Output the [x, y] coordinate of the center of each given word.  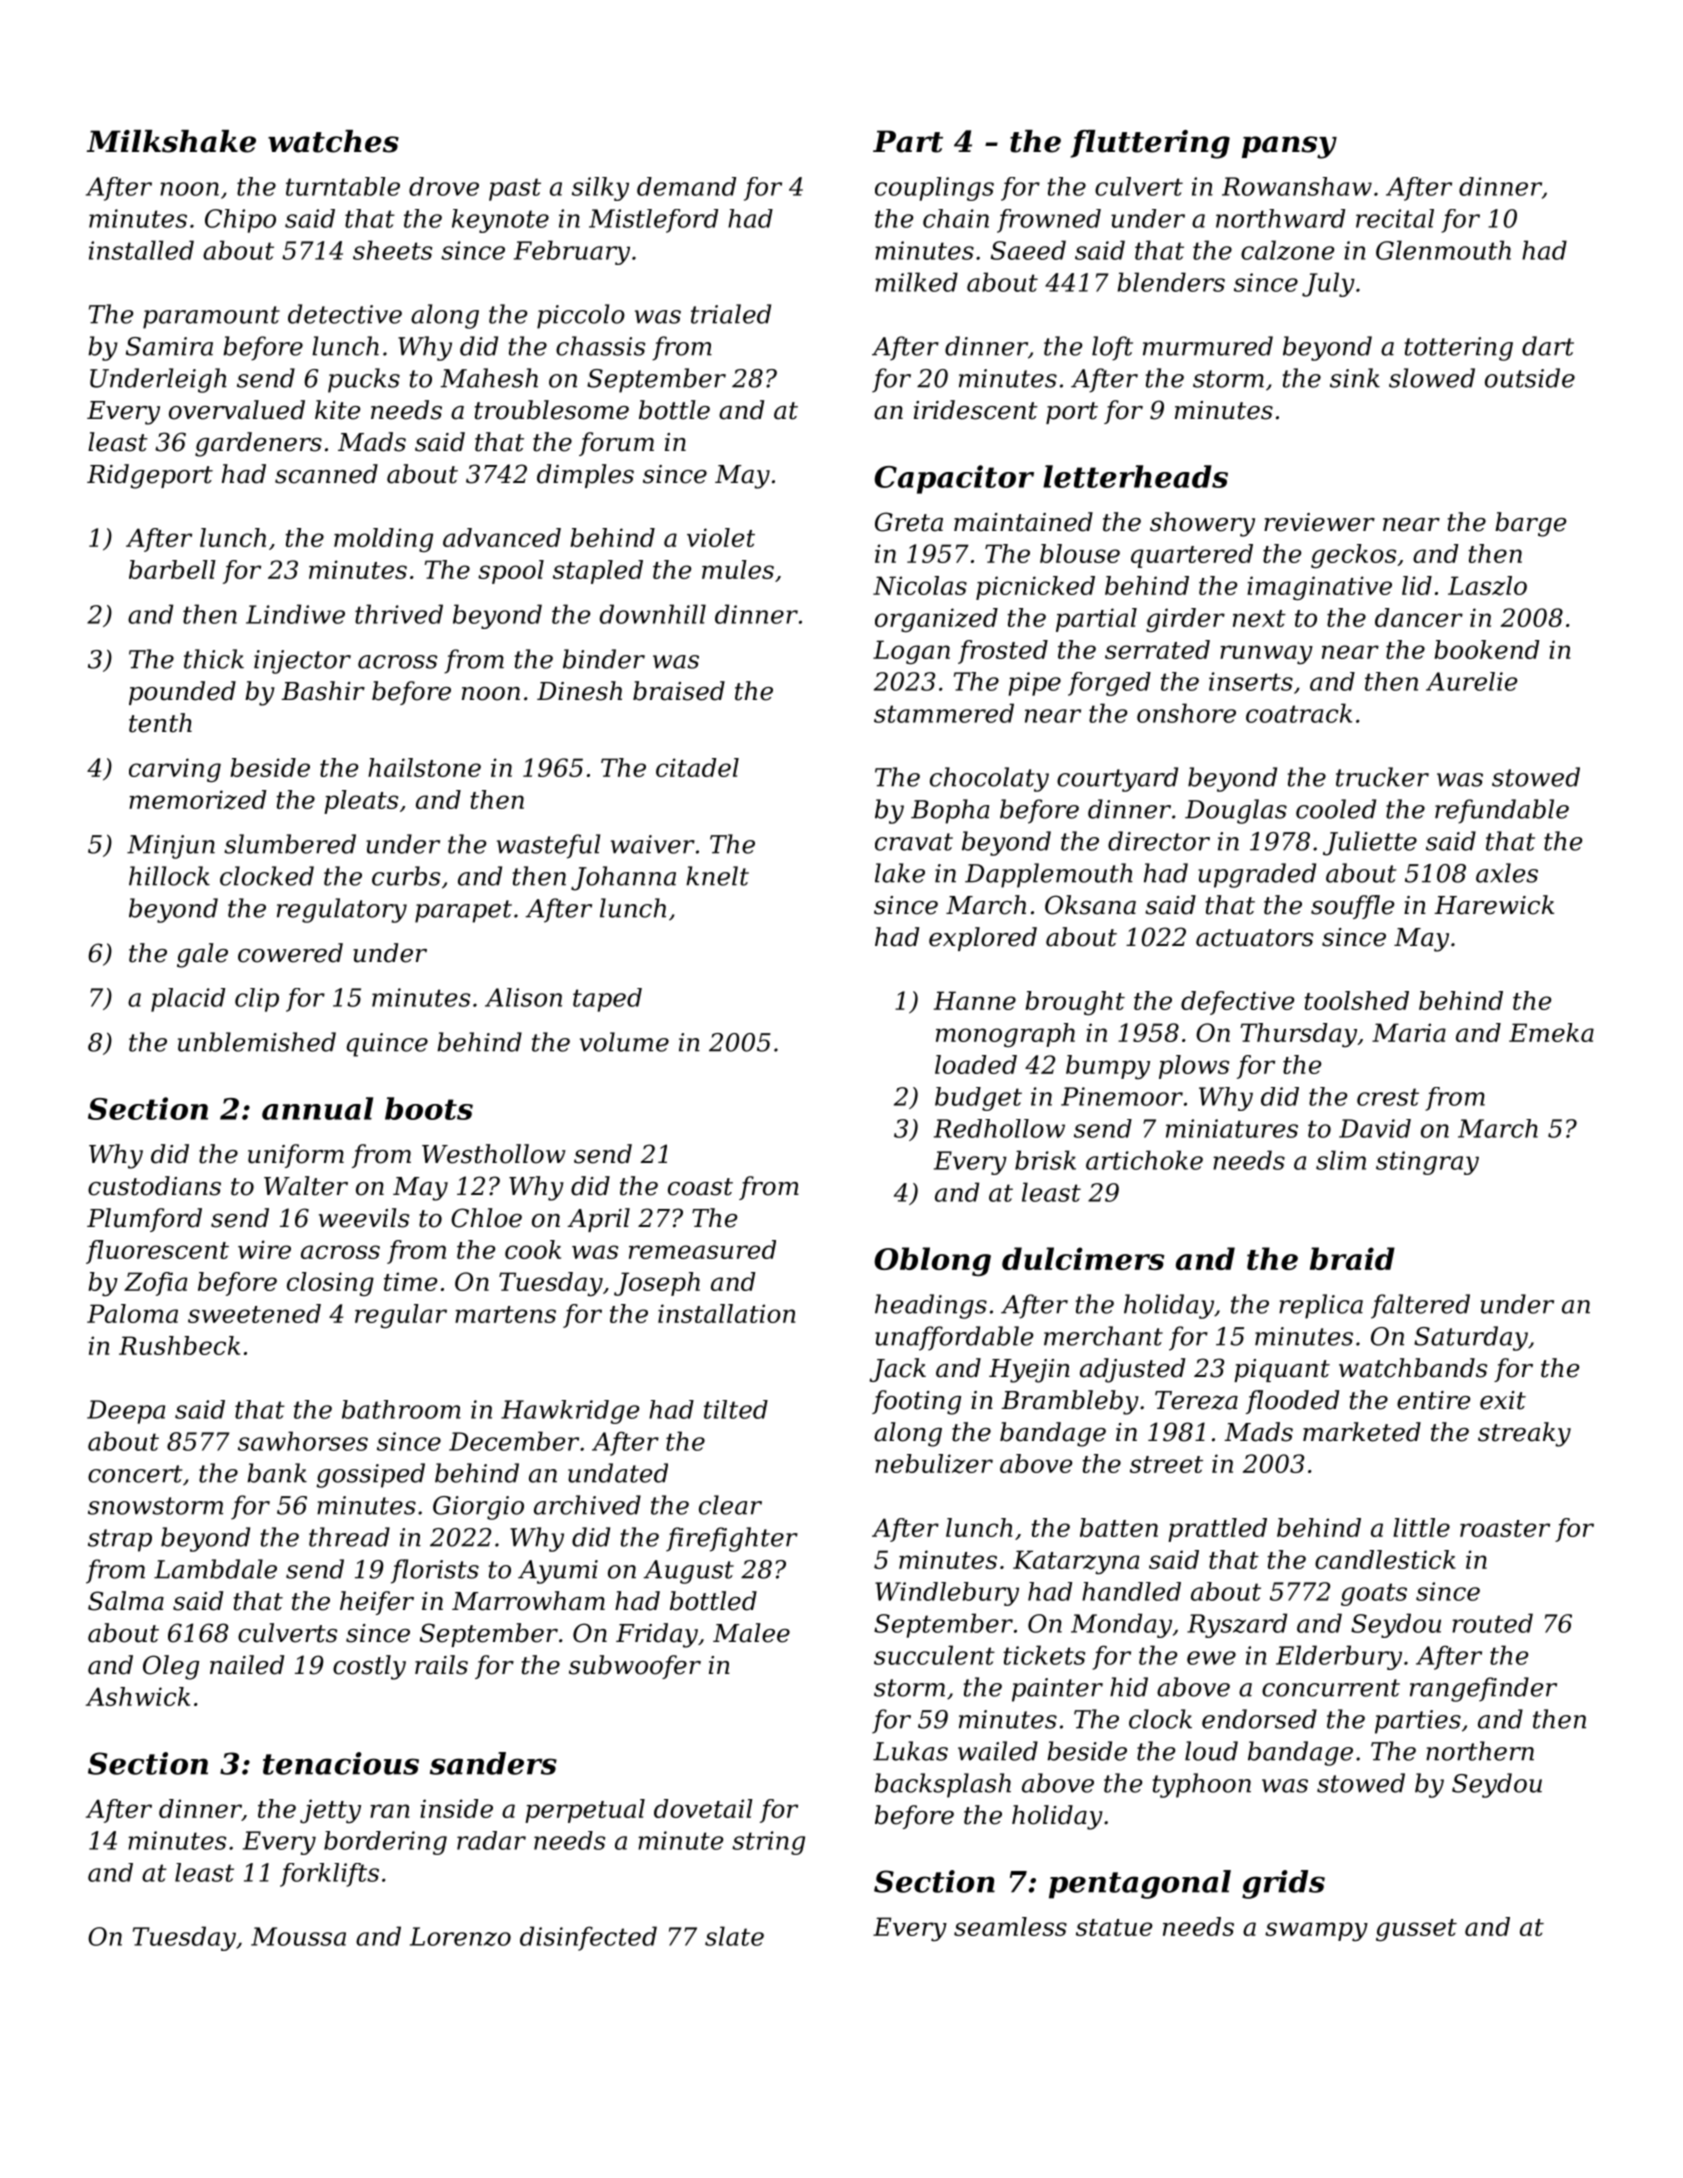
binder [604, 659]
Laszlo [1487, 586]
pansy [1289, 147]
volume [624, 1042]
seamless [1010, 1926]
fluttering [1150, 144]
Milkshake [171, 141]
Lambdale [215, 1569]
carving [175, 770]
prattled [1217, 1530]
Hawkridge [570, 1412]
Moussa [298, 1936]
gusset [1416, 1930]
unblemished [257, 1042]
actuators [1254, 938]
